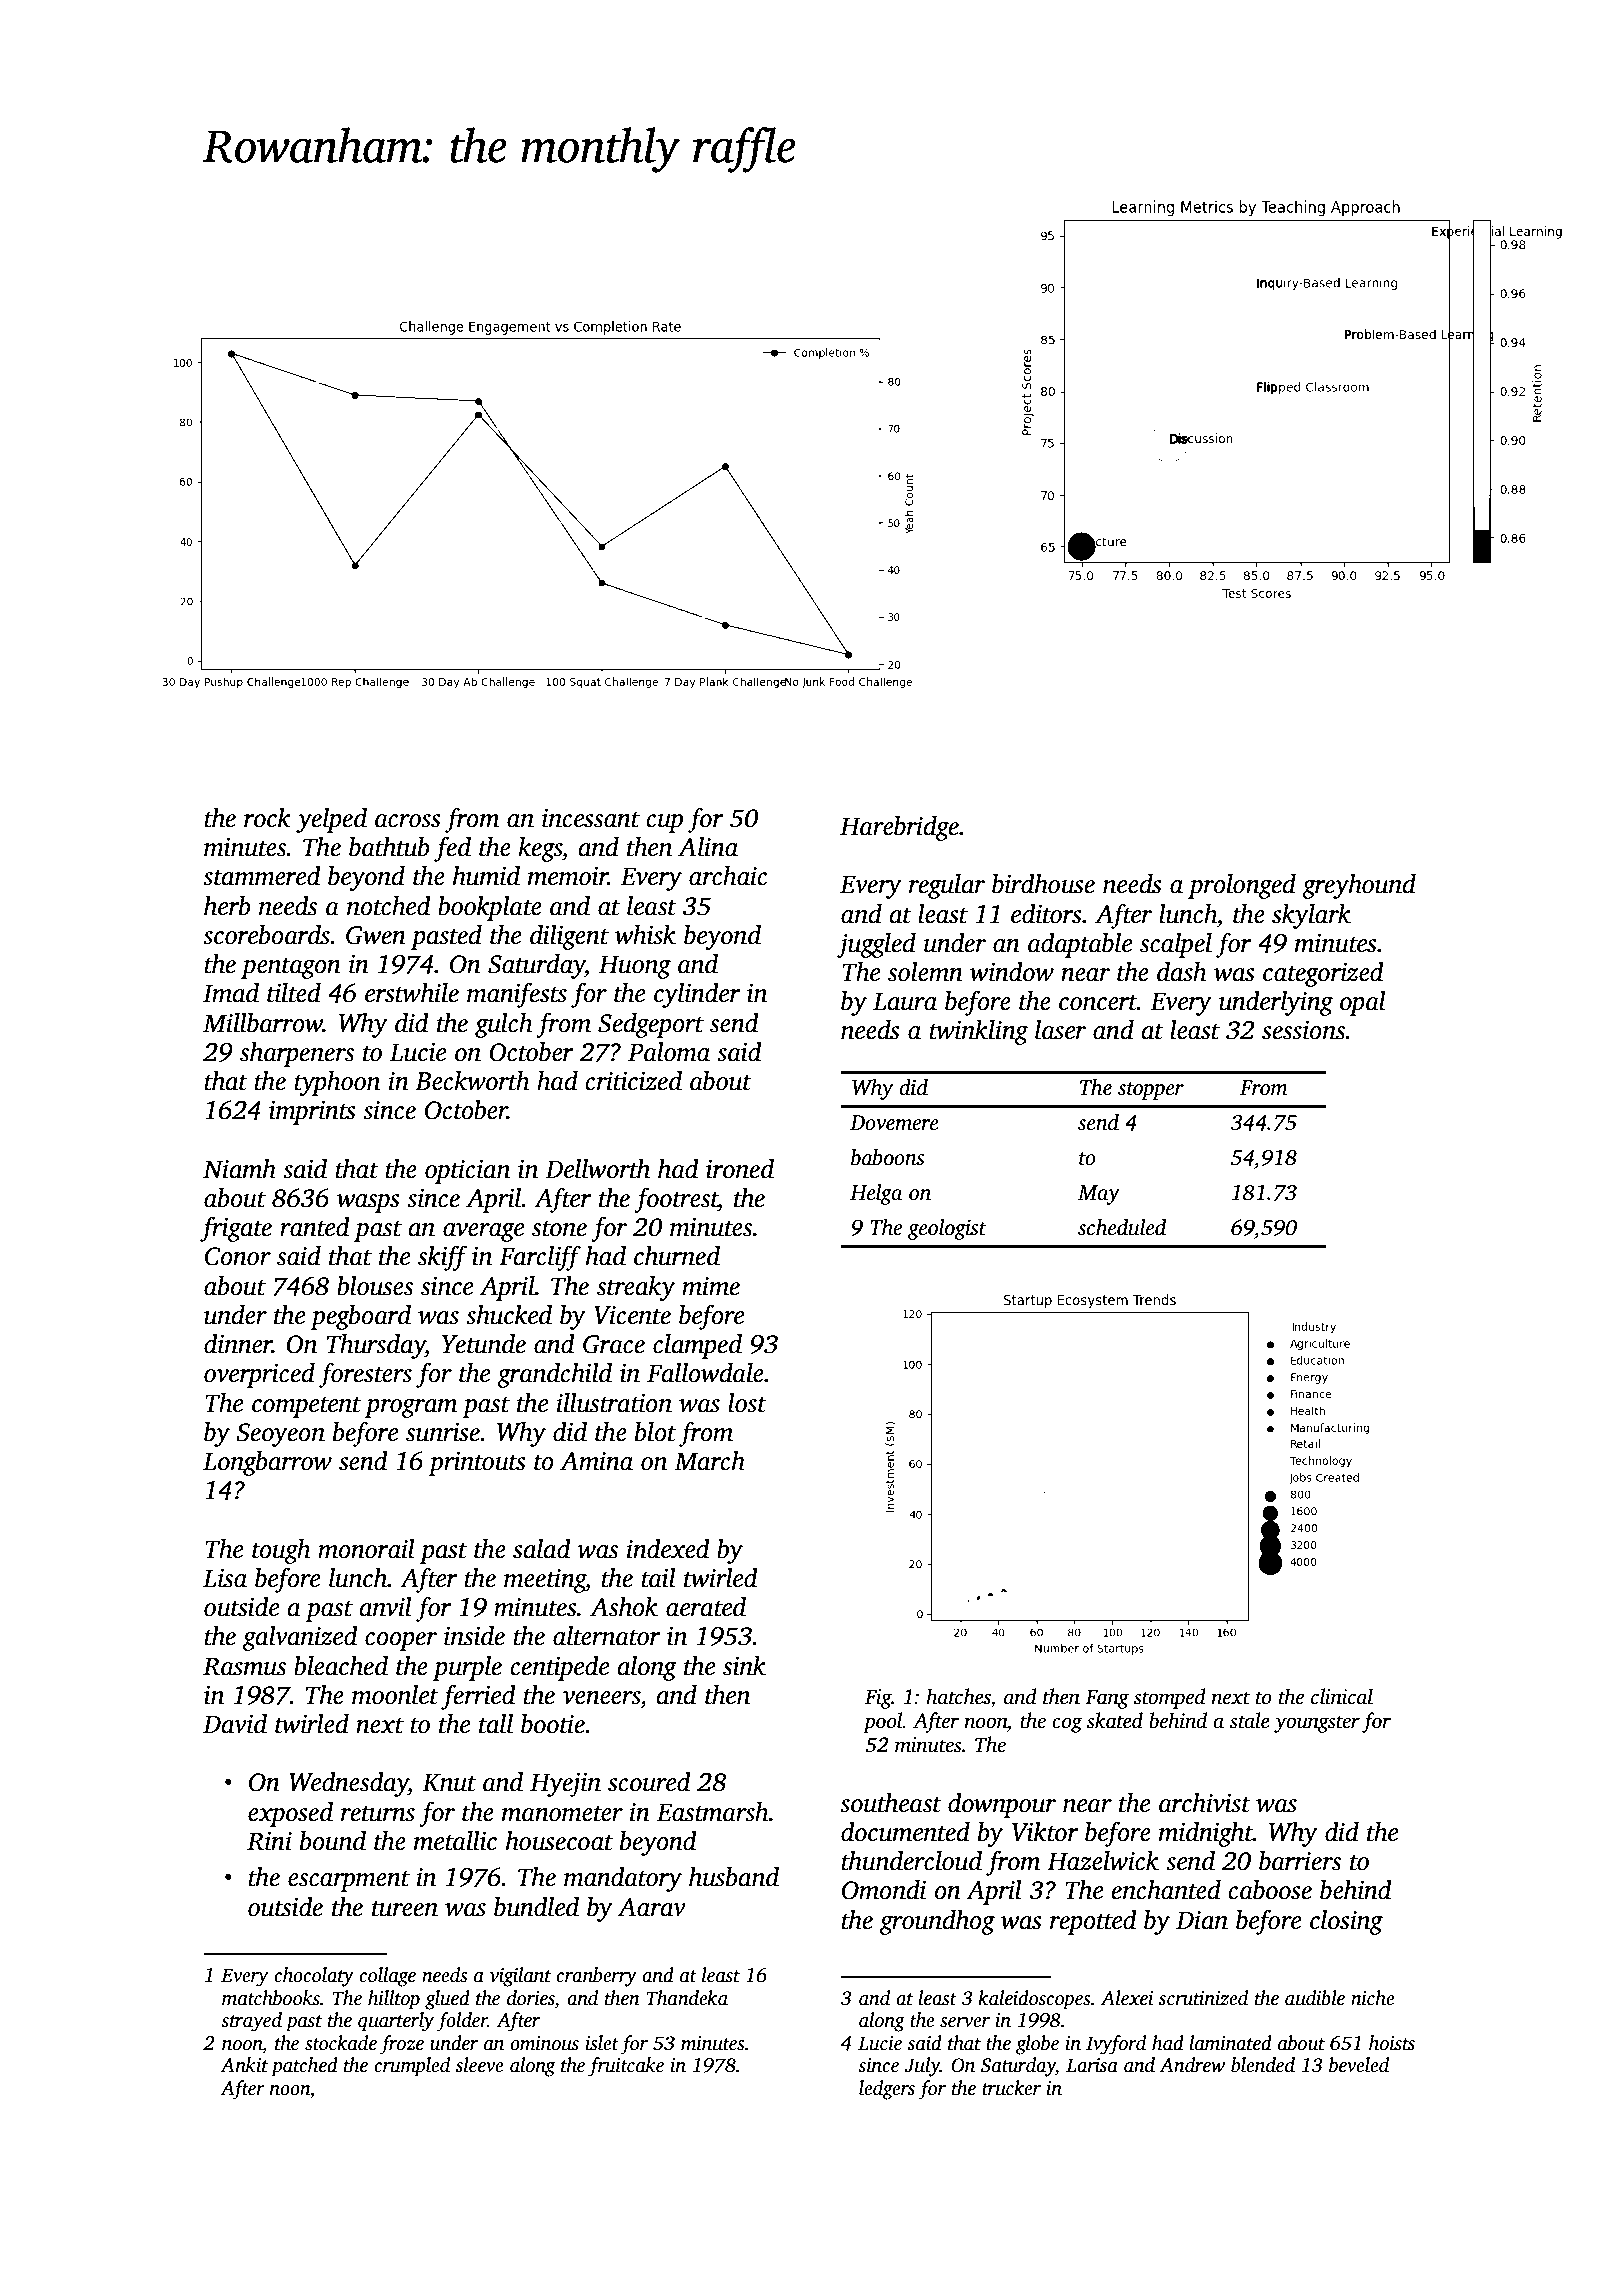 This page has width=1620, height=2292. What do you see at coordinates (591, 818) in the page?
I see `incessant` at bounding box center [591, 818].
